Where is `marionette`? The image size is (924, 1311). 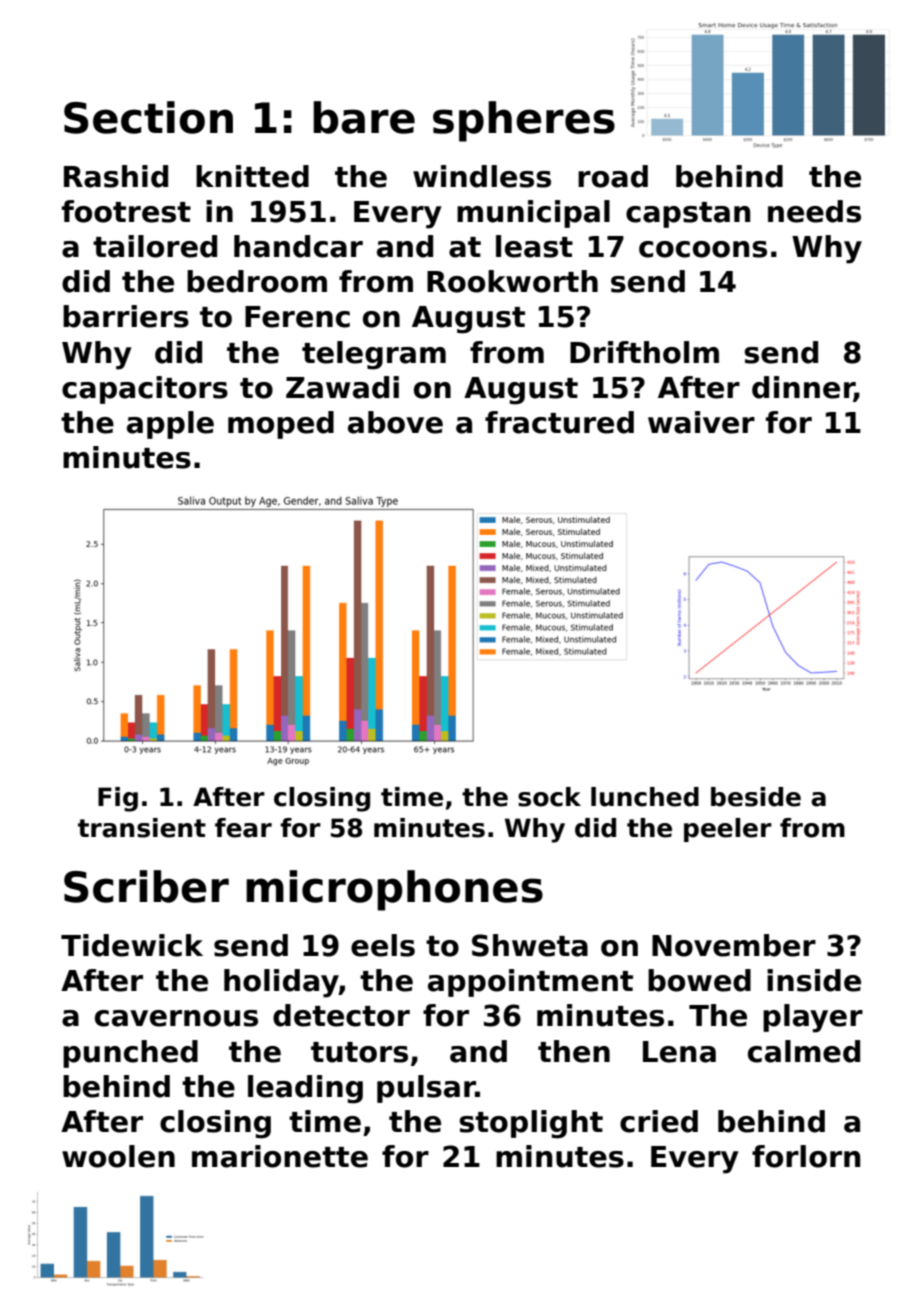
marionette is located at coordinates (280, 1156).
